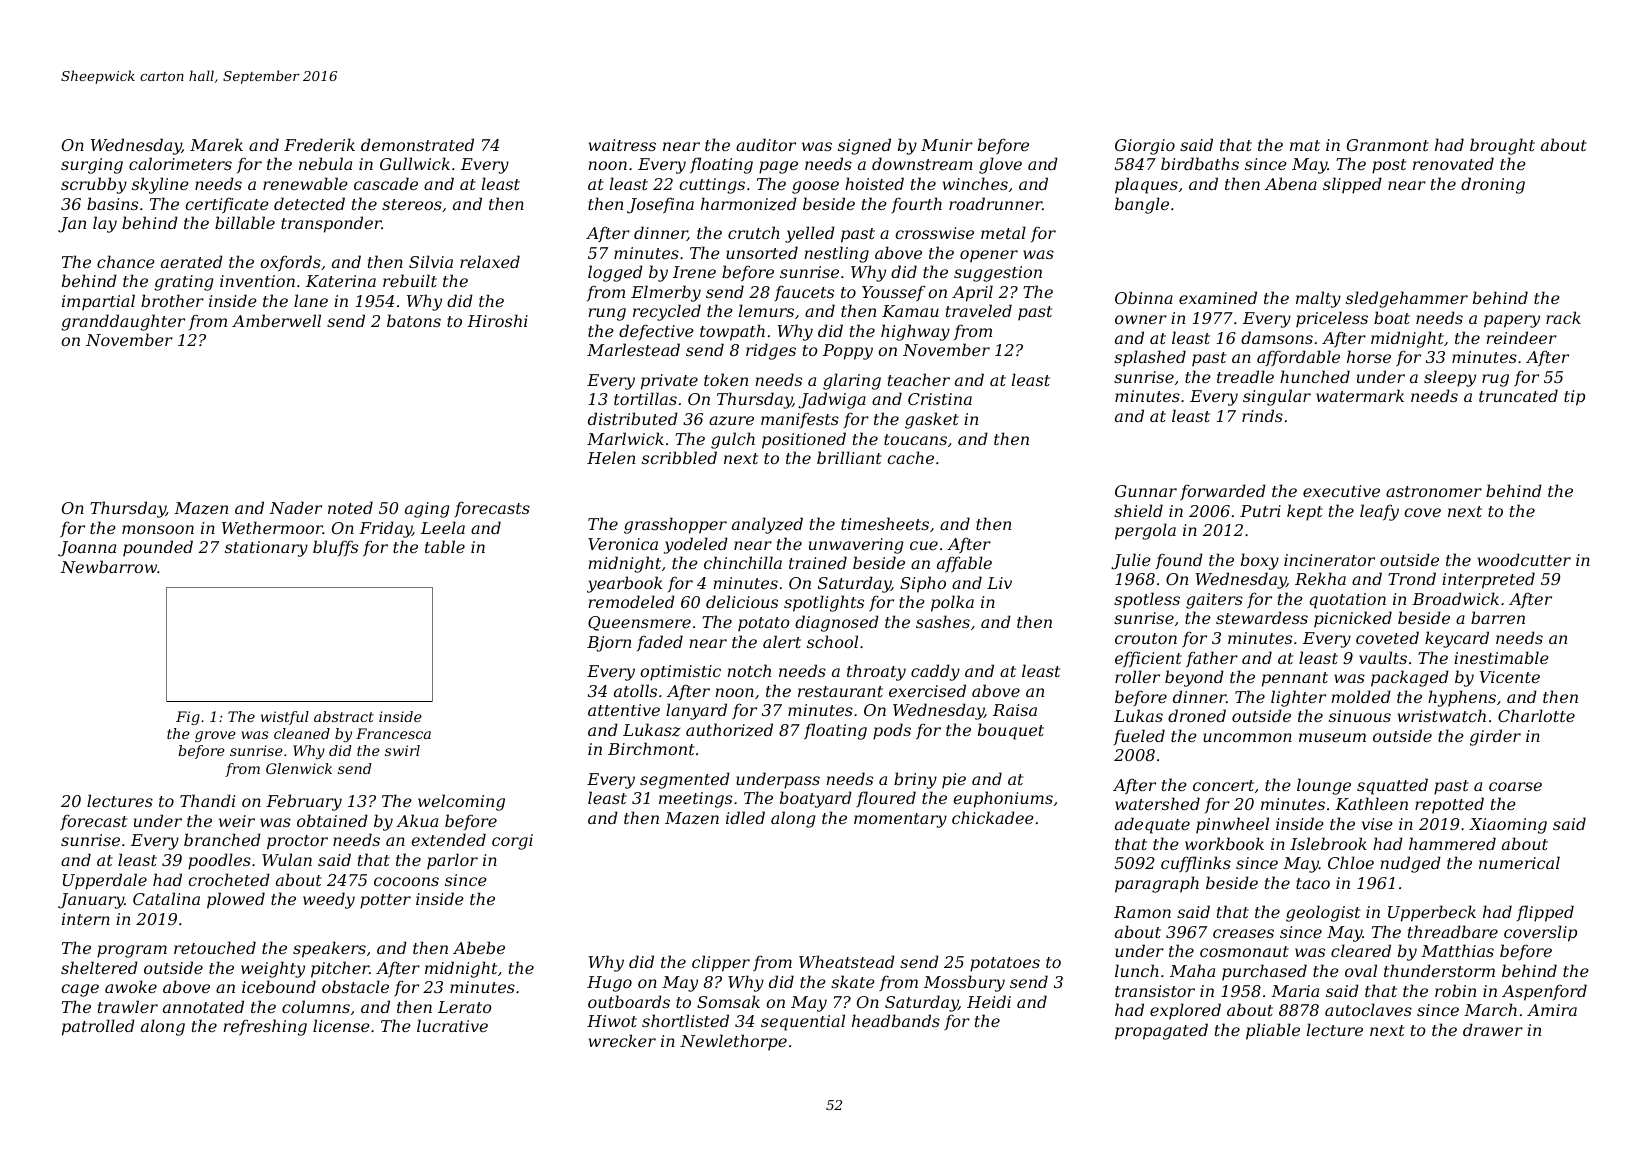 This document has width=1652, height=1168. Describe the element at coordinates (864, 146) in the document. I see `signed` at that location.
